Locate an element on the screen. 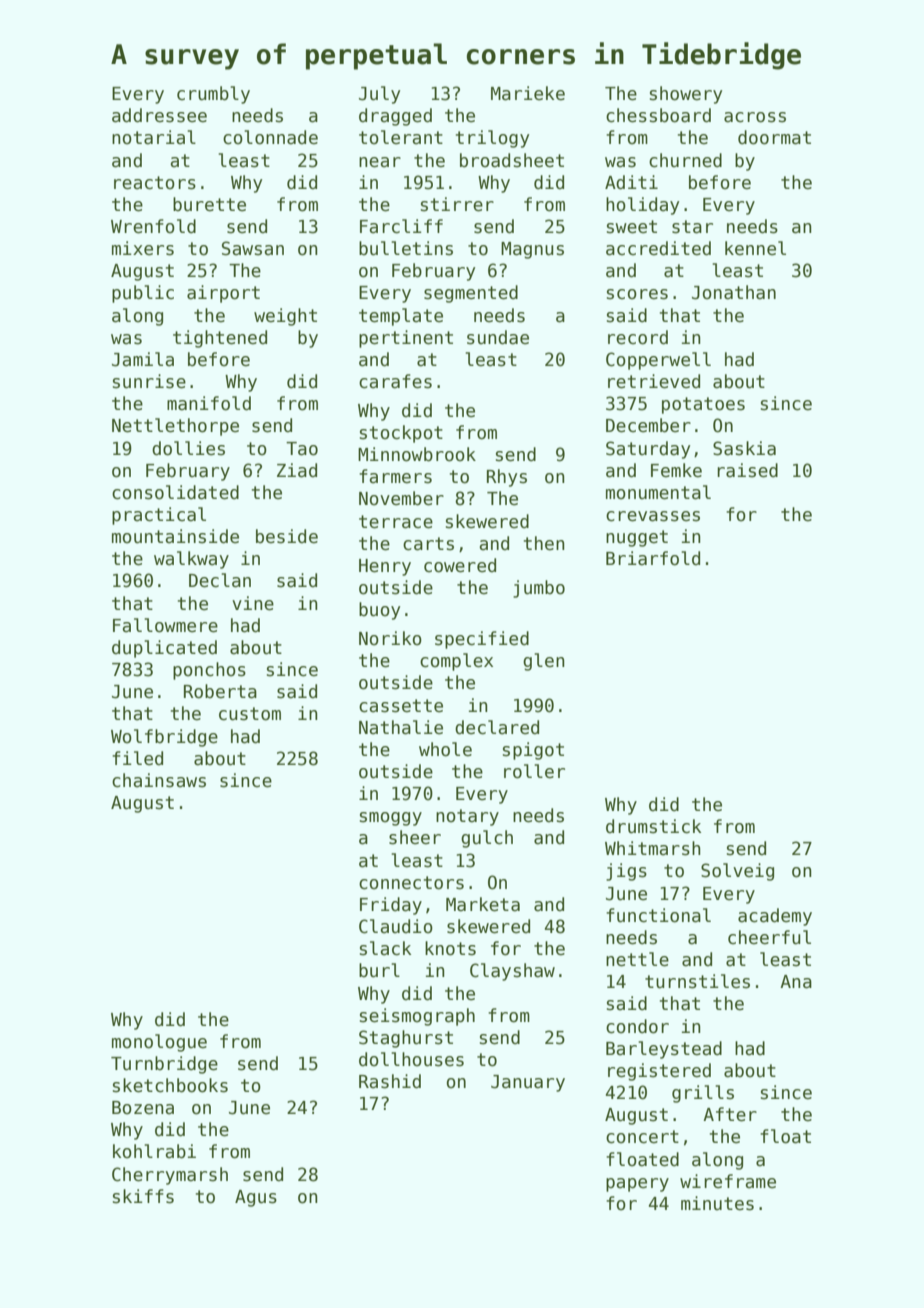  Agus is located at coordinates (256, 1198).
